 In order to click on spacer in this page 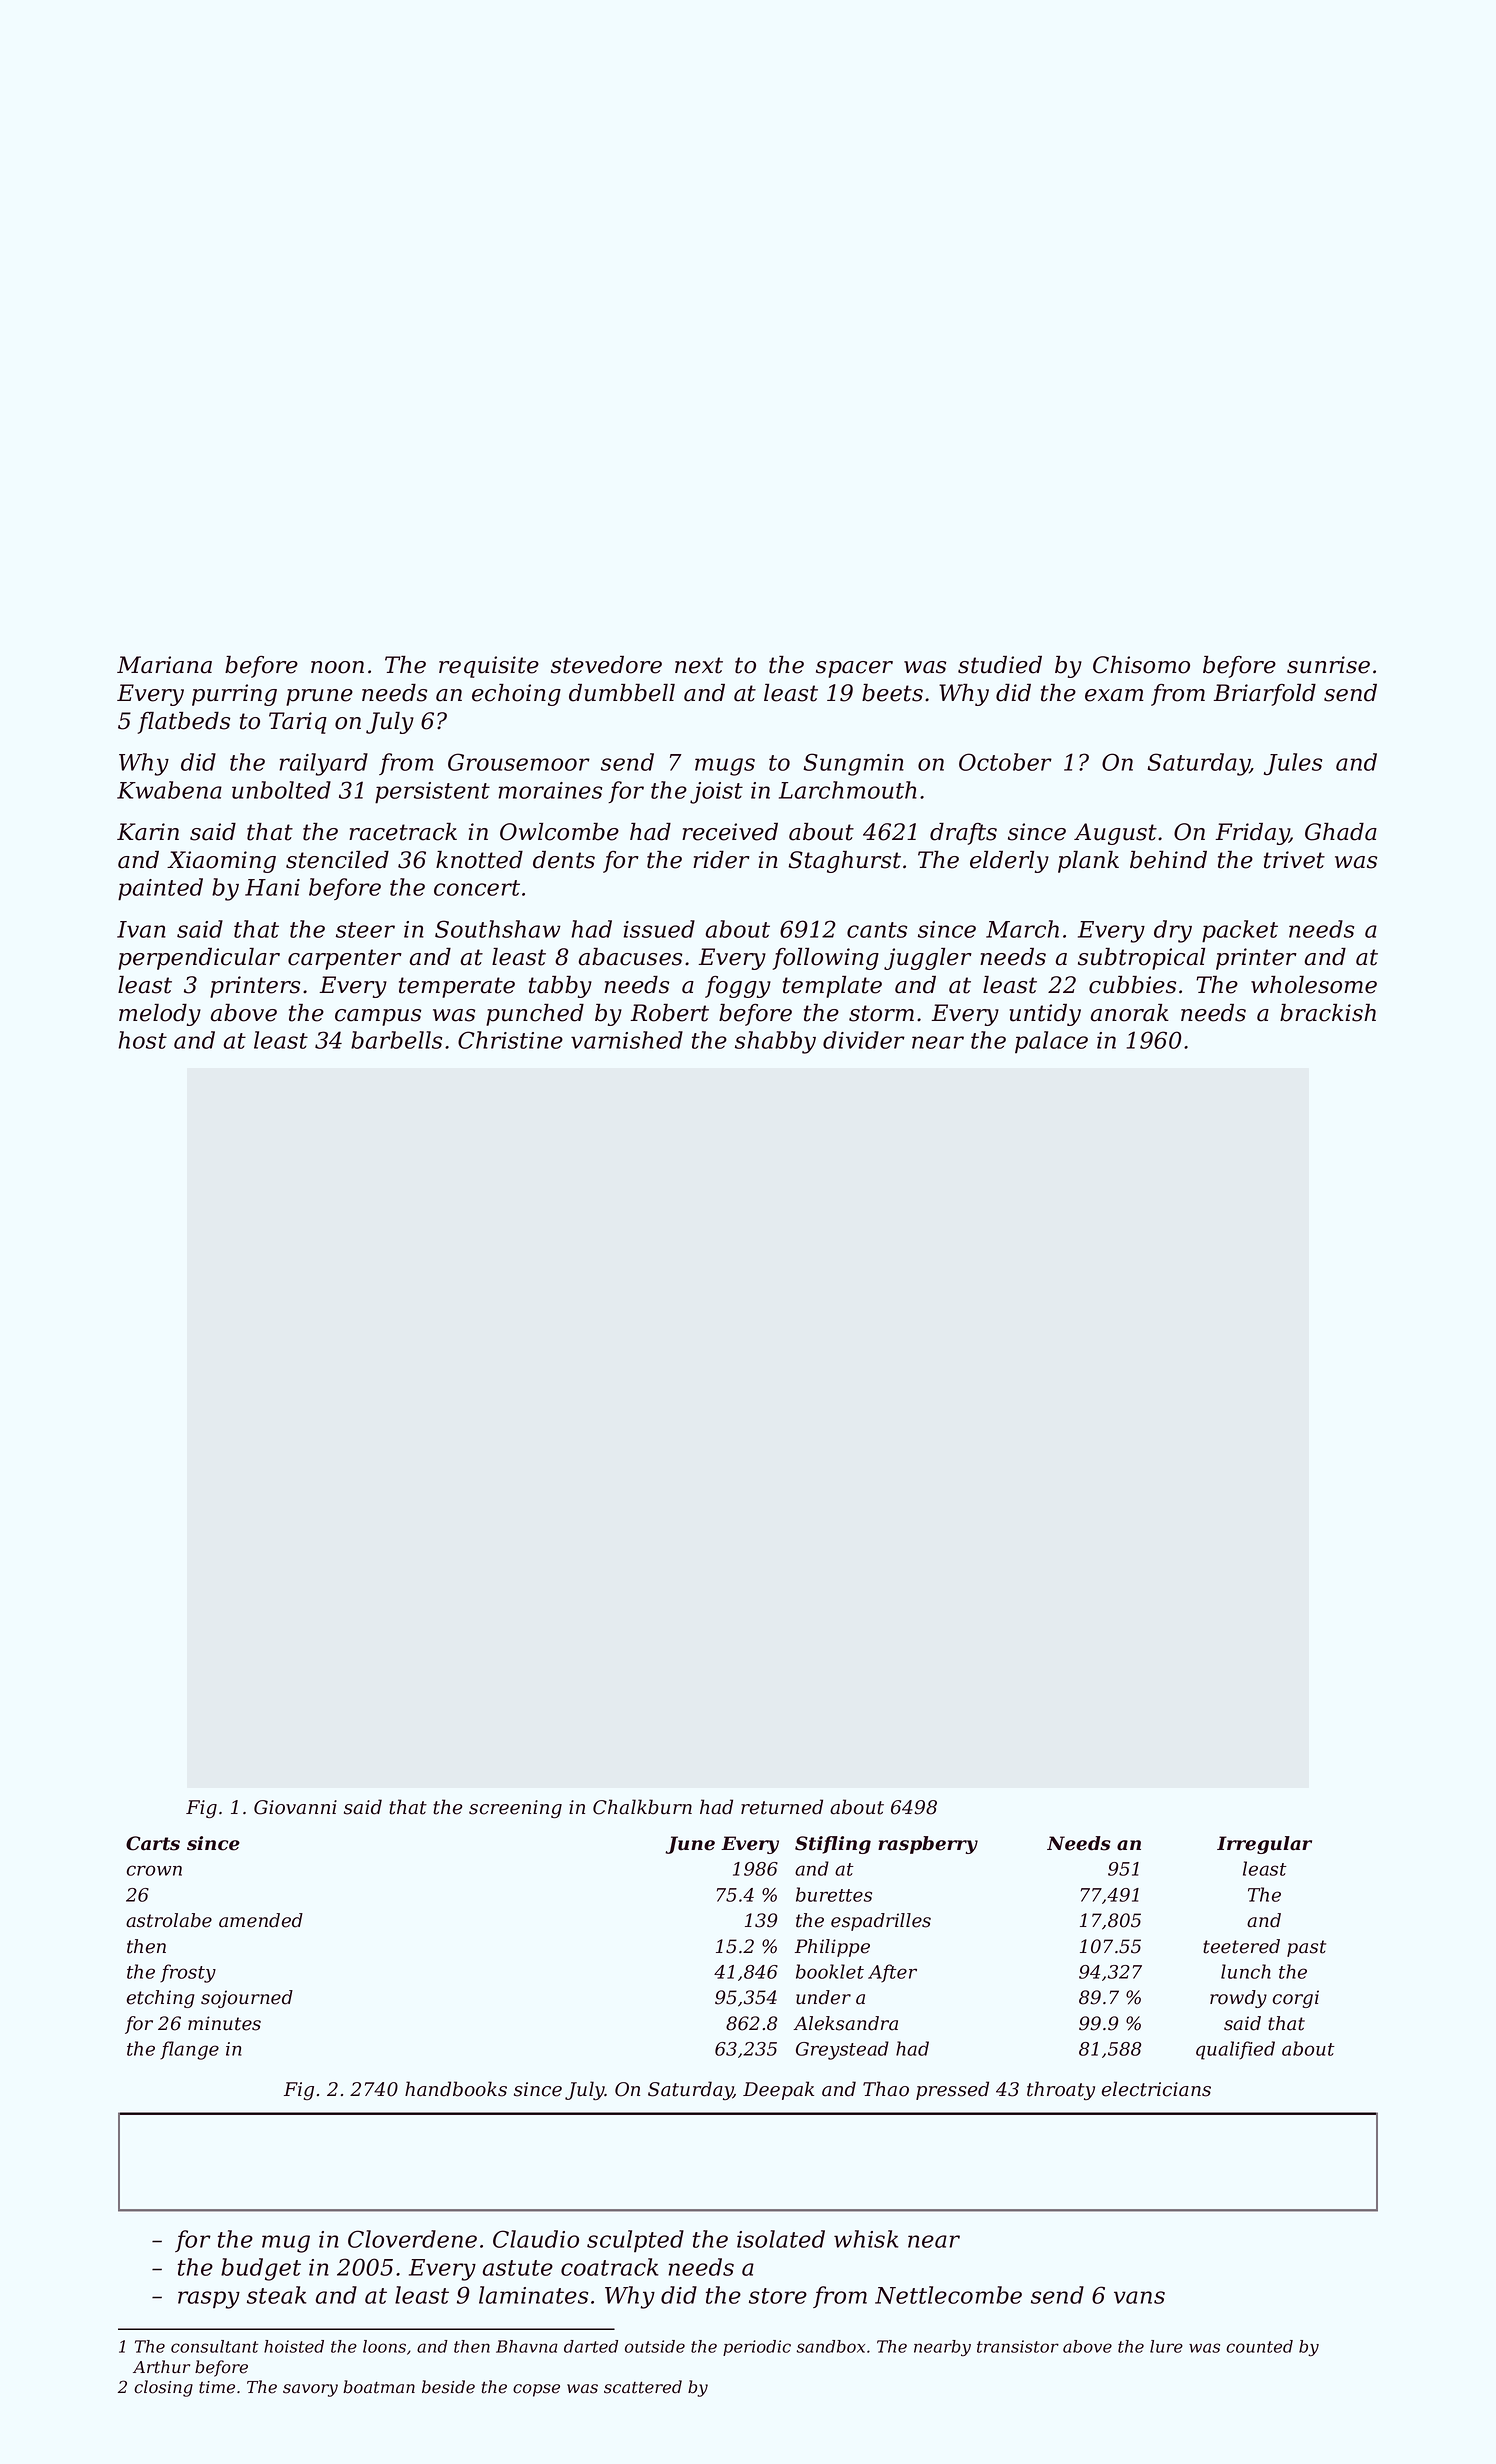, I will do `click(854, 669)`.
